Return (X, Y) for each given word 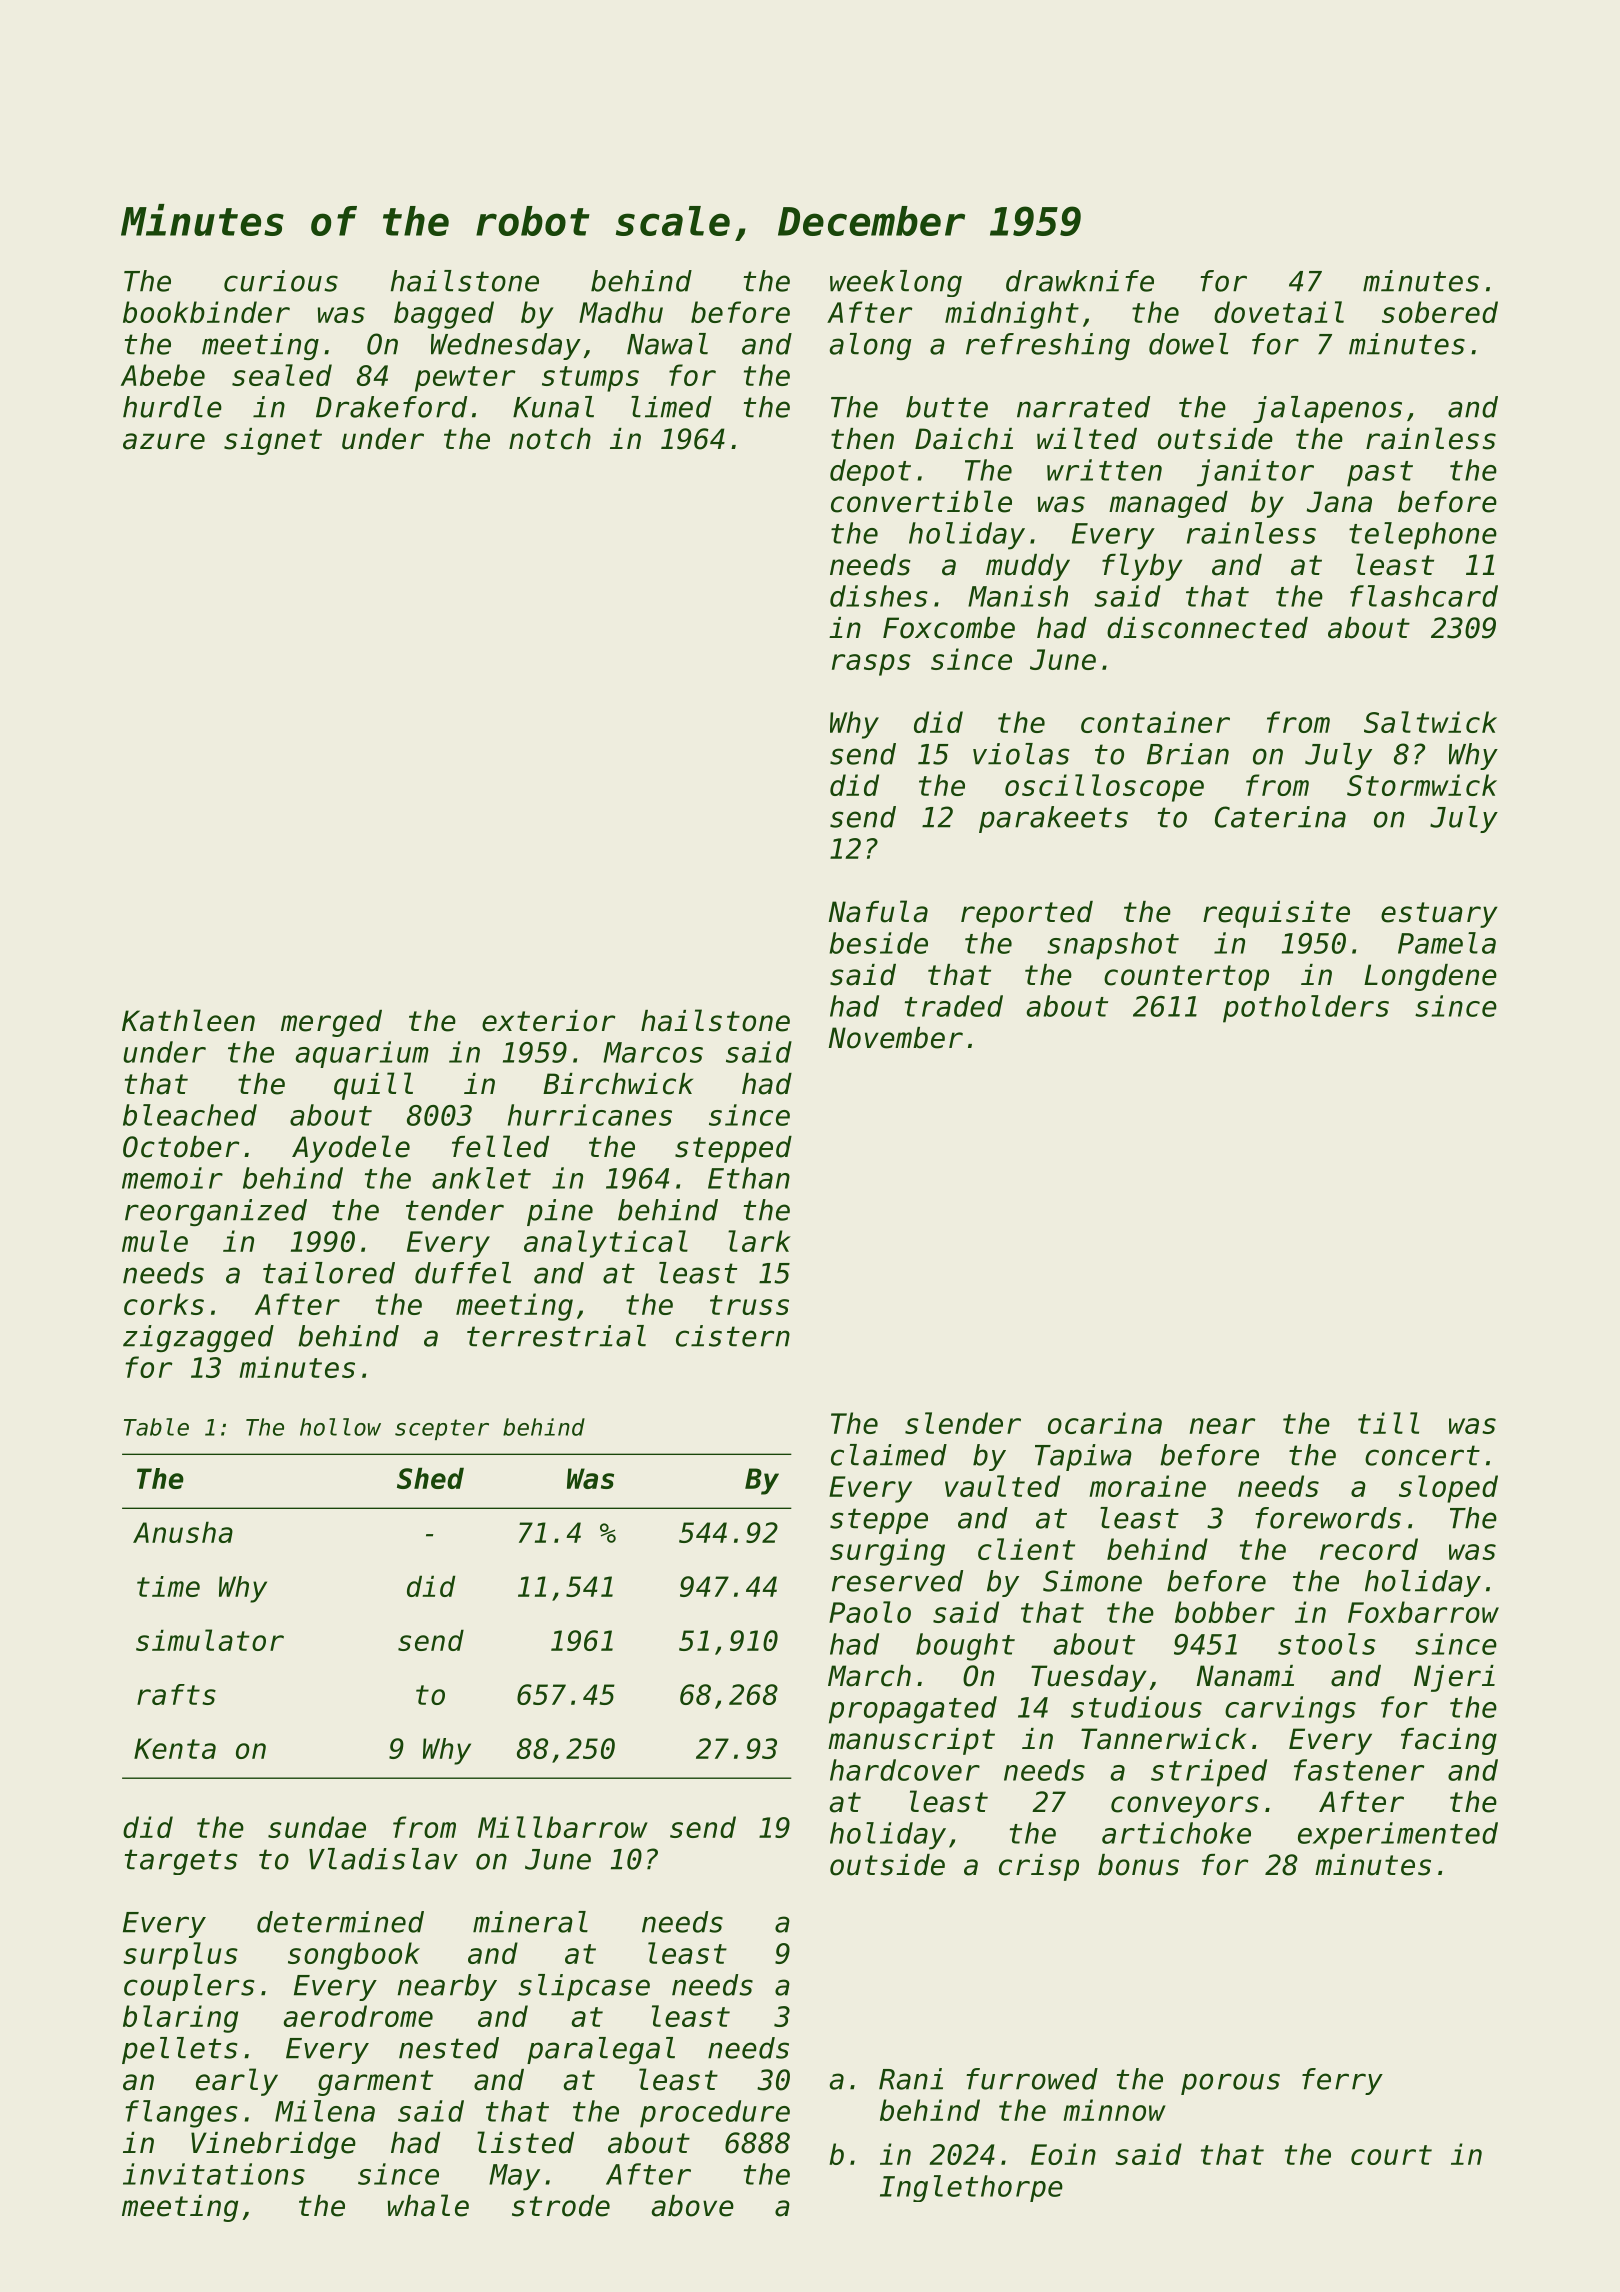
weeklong (896, 283)
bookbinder (206, 312)
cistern (733, 1336)
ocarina (1105, 1423)
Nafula (878, 911)
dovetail (1279, 312)
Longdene (1430, 977)
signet (273, 441)
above (693, 2206)
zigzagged (198, 1338)
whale (428, 2205)
